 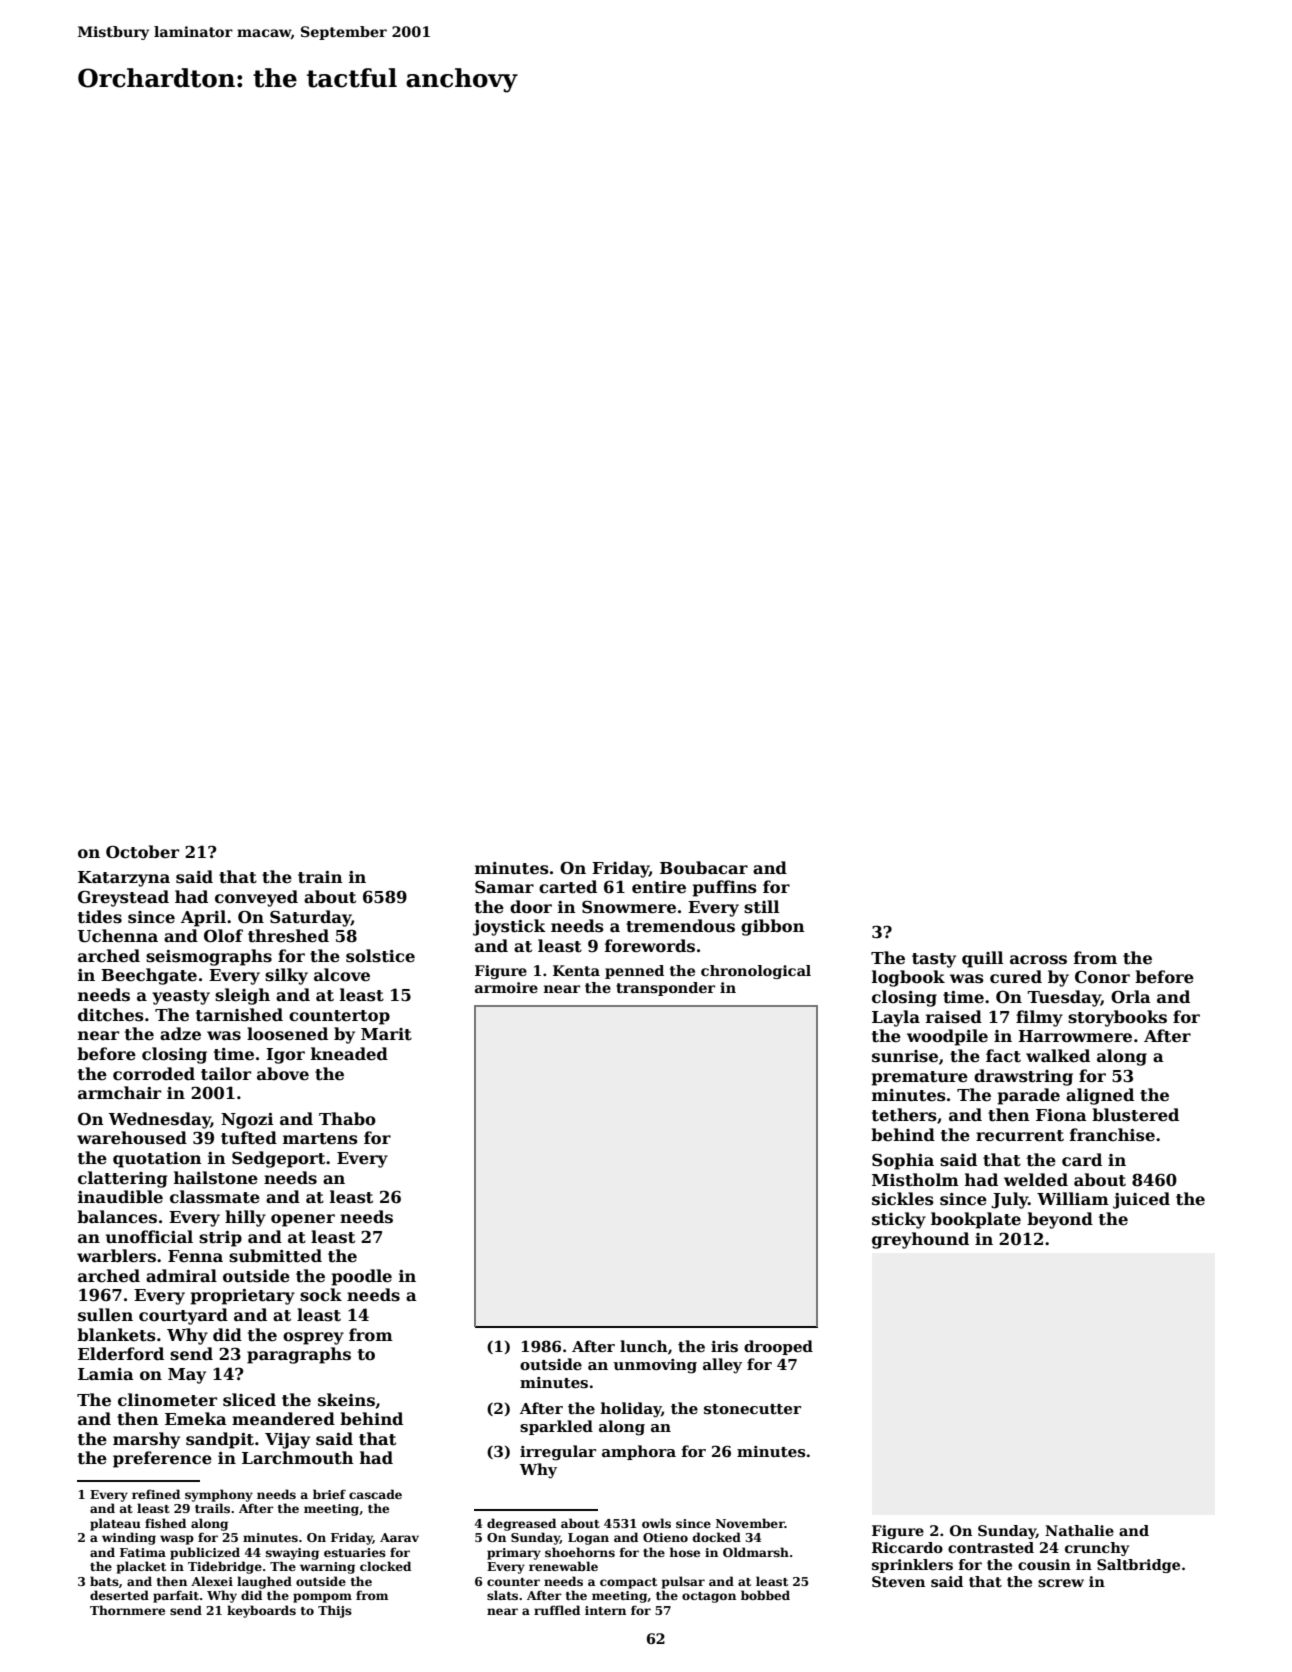 What do you see at coordinates (1075, 1036) in the page?
I see `Harrowmere` at bounding box center [1075, 1036].
